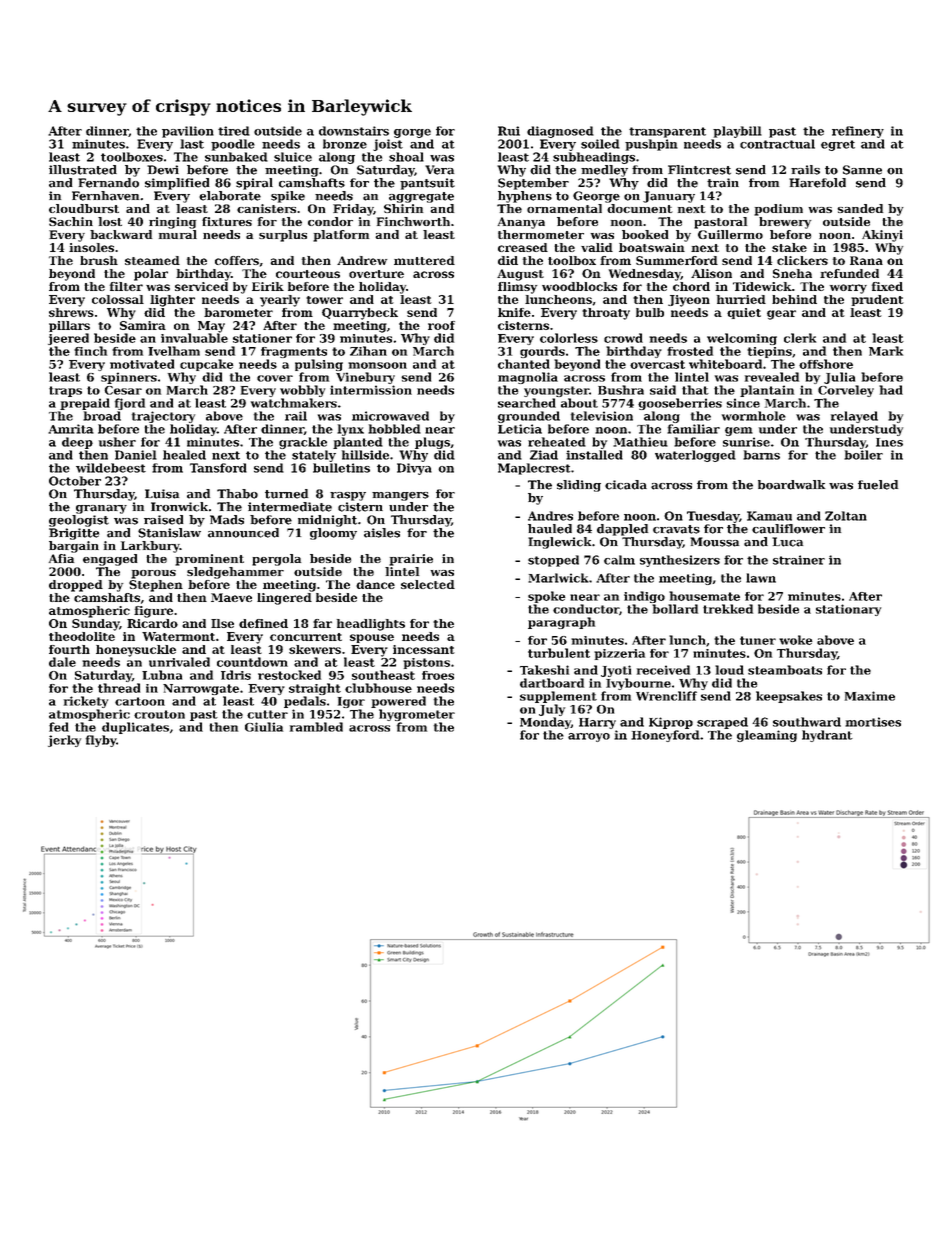  I want to click on Cesar, so click(123, 390).
